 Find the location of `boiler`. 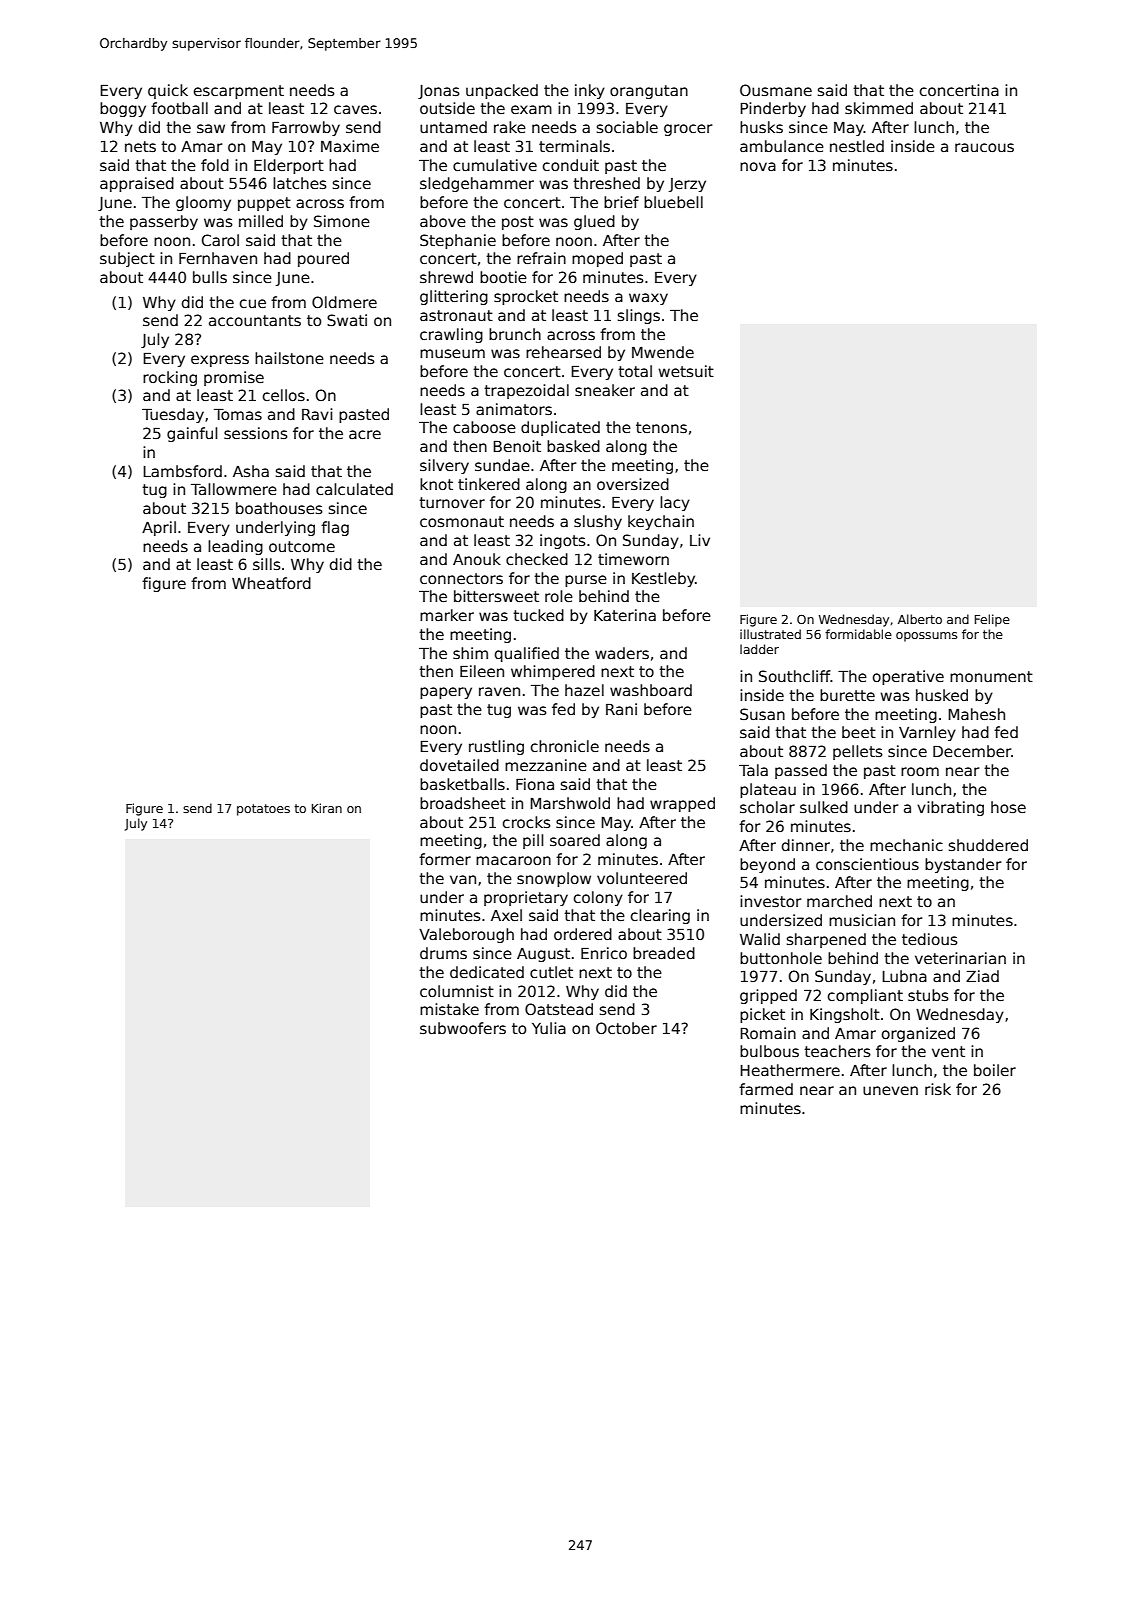

boiler is located at coordinates (995, 1070).
